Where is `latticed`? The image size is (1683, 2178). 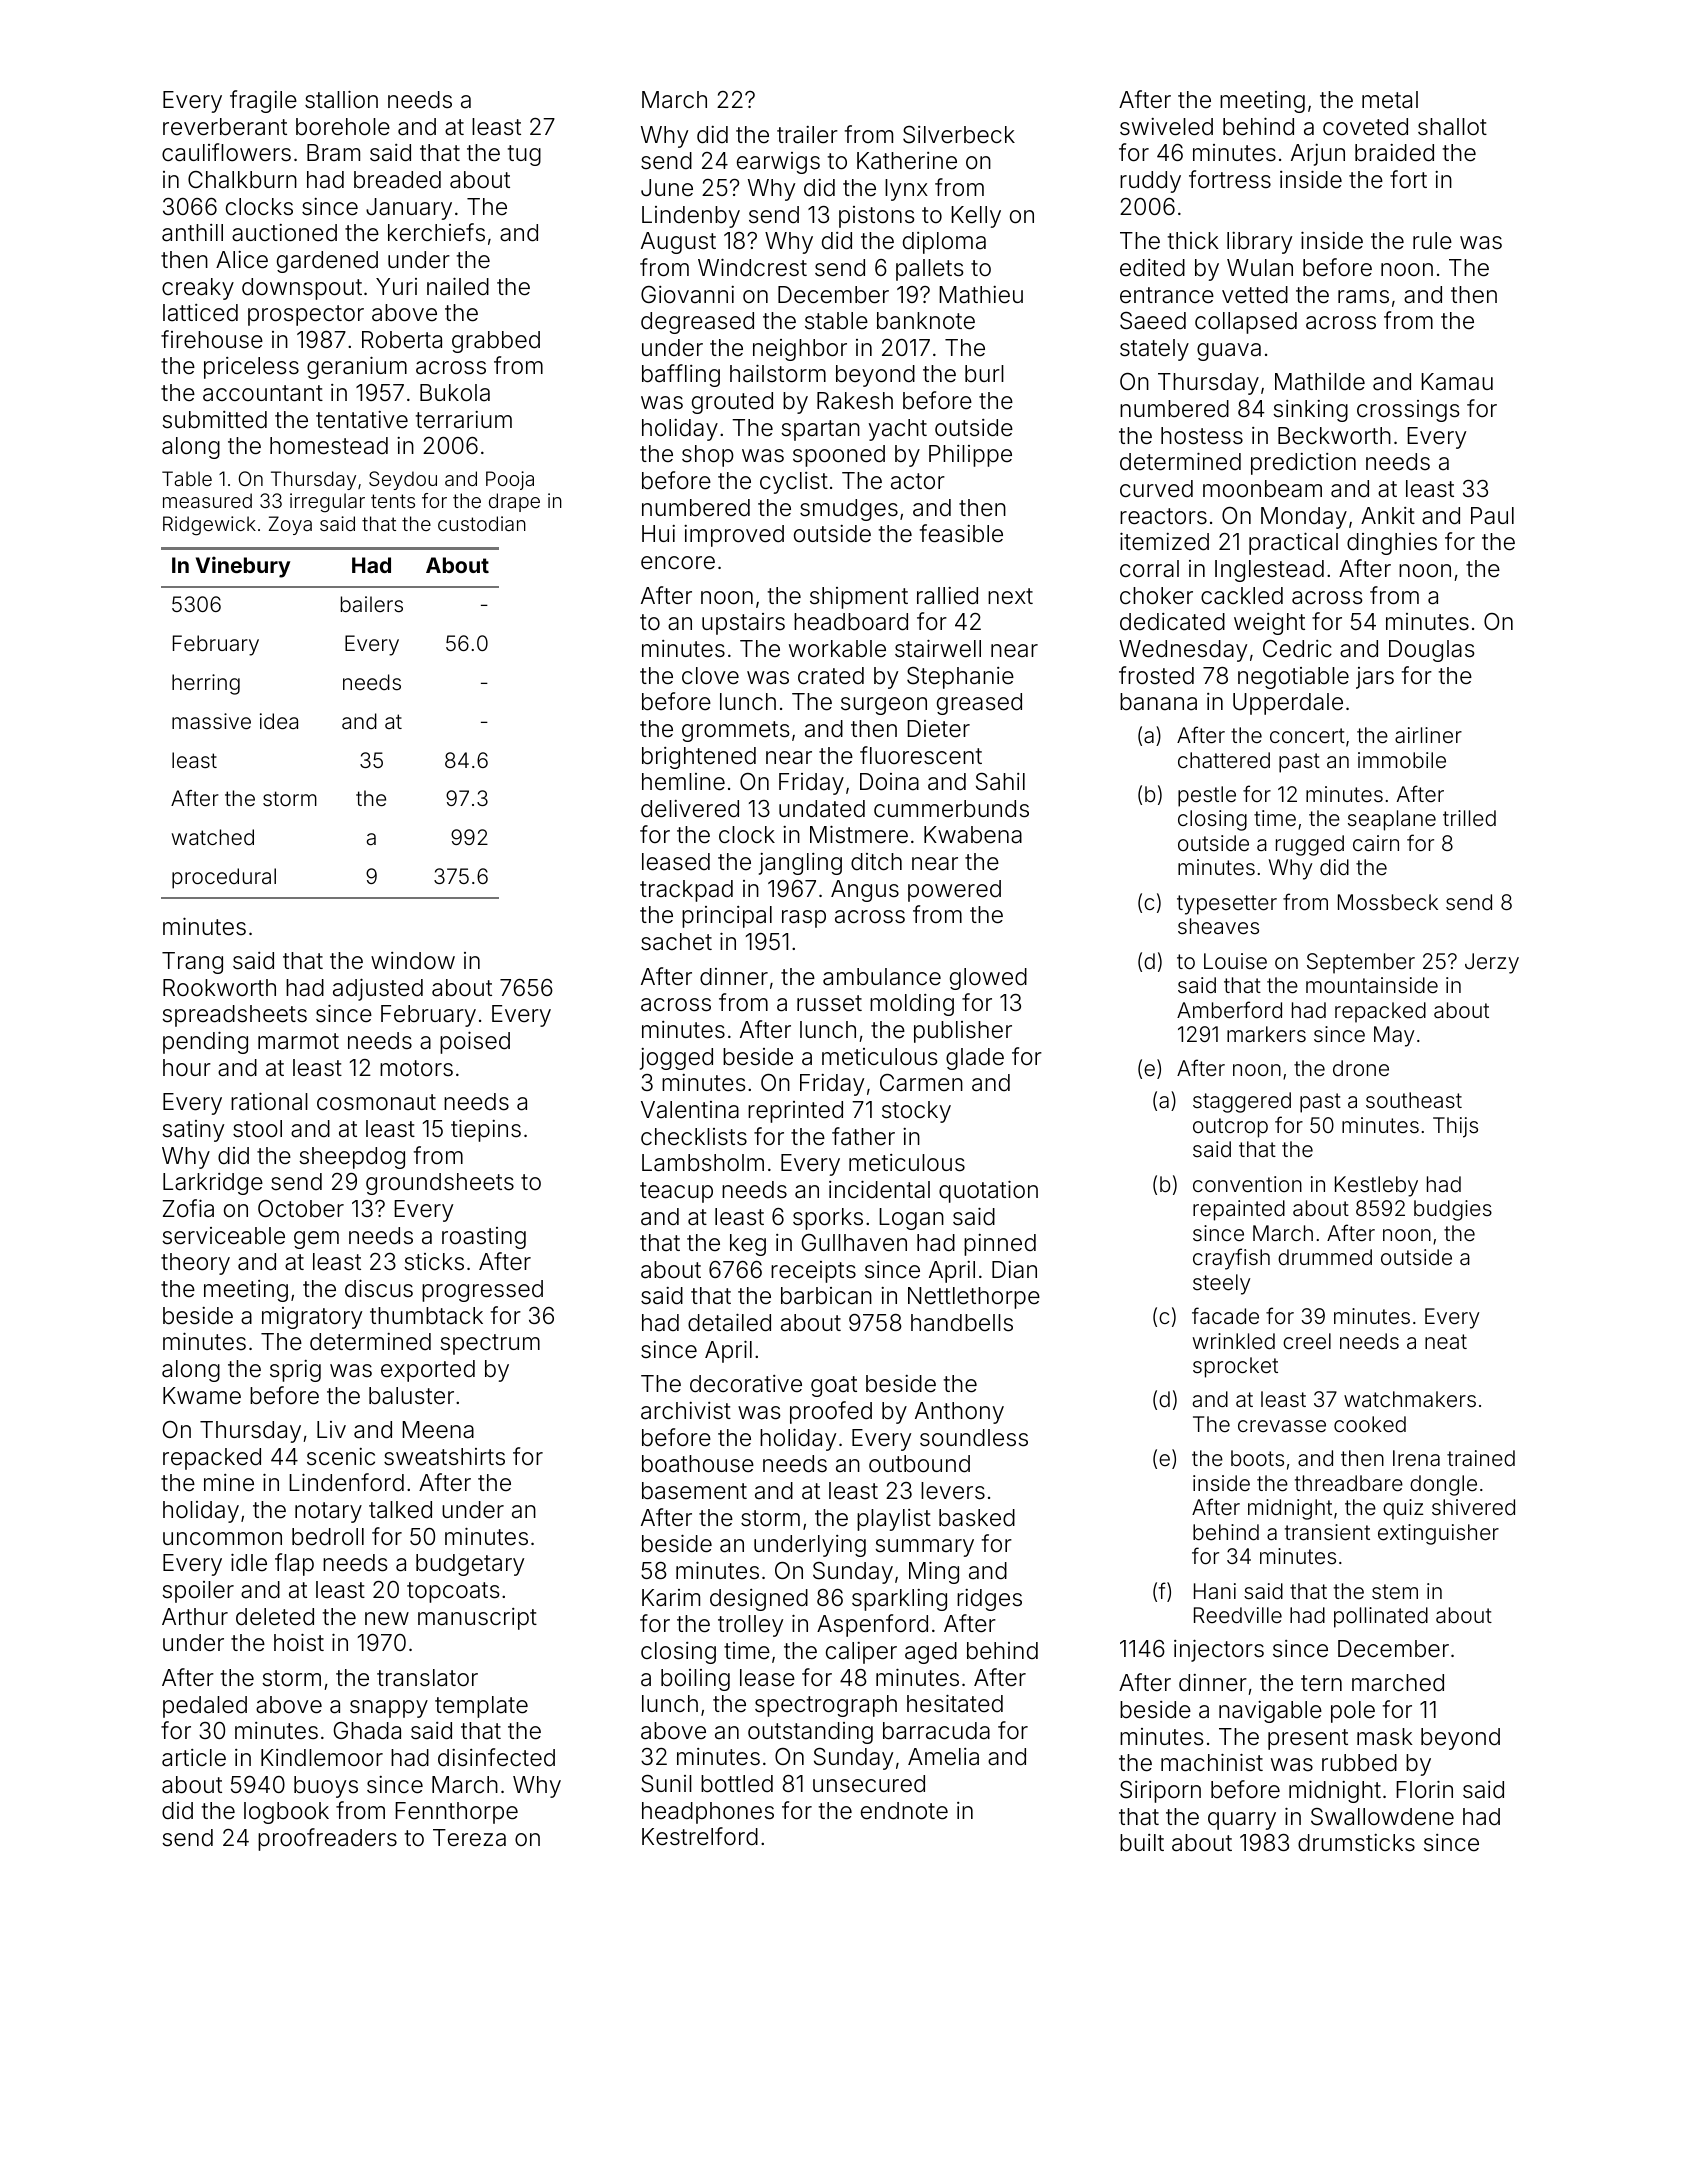 latticed is located at coordinates (200, 313).
